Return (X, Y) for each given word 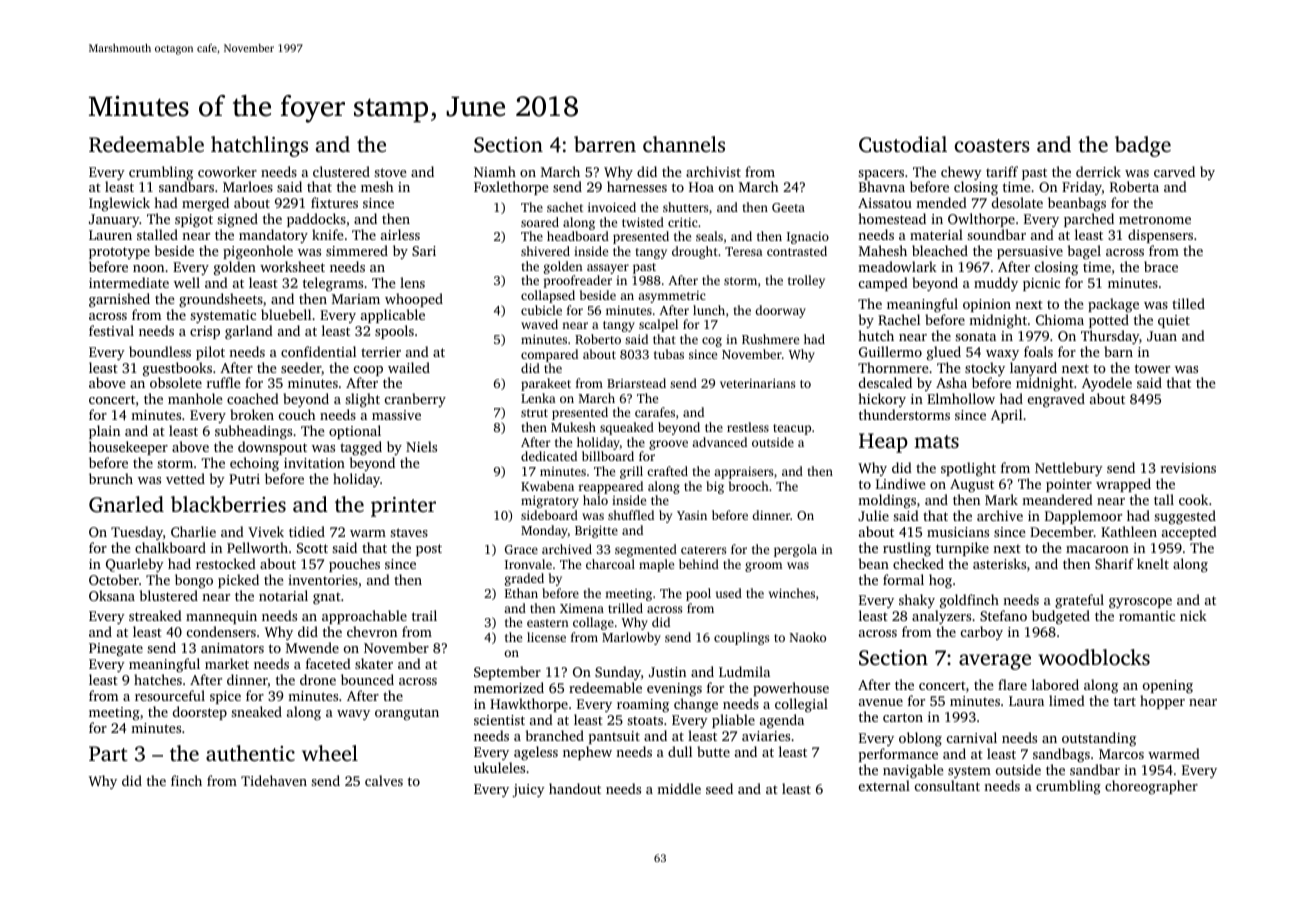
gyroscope (1140, 603)
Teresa (744, 251)
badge (1143, 146)
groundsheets (221, 300)
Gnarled (126, 504)
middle (679, 788)
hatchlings (259, 146)
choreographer (1151, 787)
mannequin (221, 617)
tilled (1188, 303)
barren (605, 144)
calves (384, 780)
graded (524, 579)
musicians (958, 532)
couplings (741, 638)
